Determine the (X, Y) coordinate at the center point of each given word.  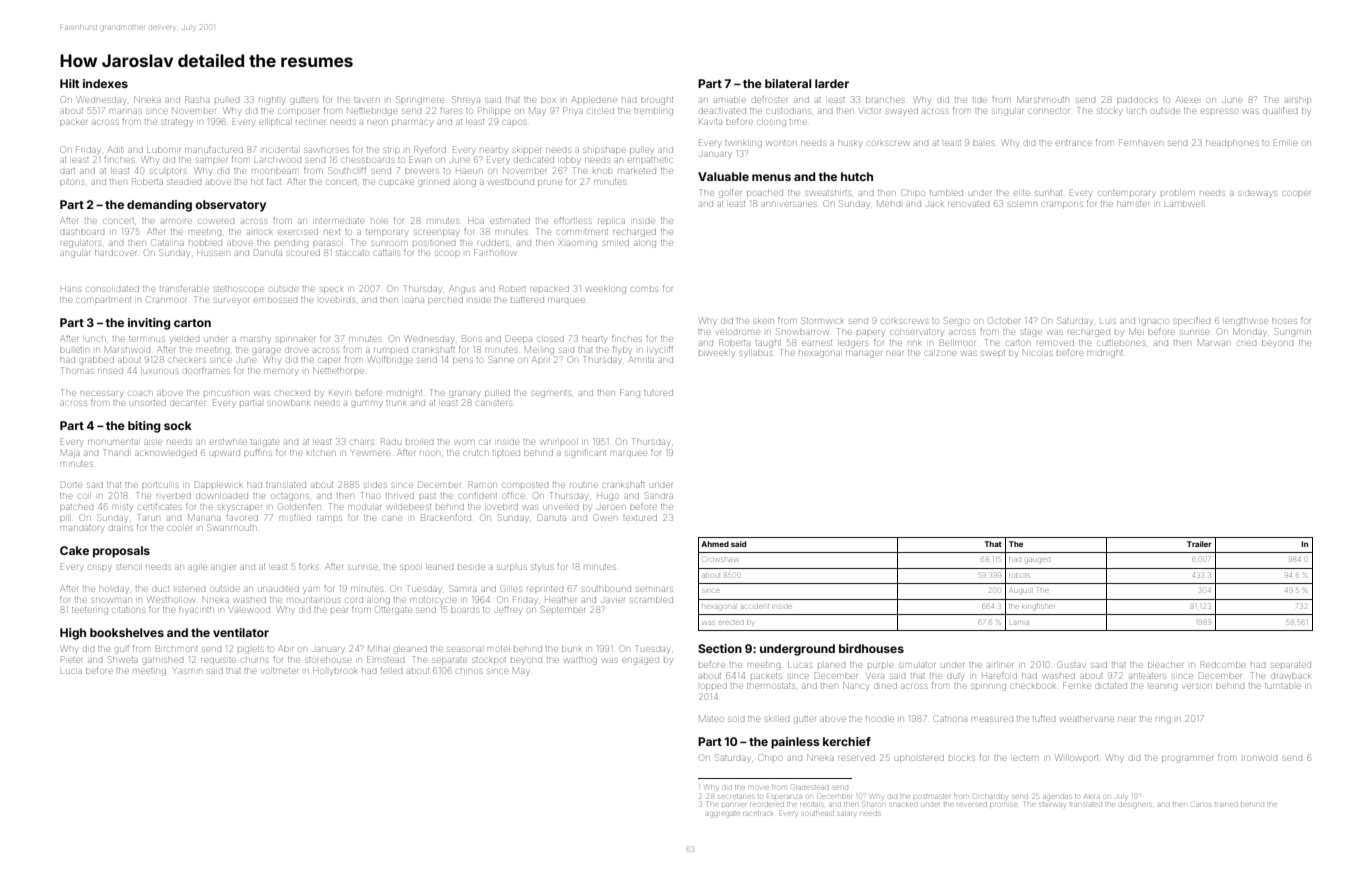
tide (979, 100)
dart (68, 171)
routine (583, 485)
